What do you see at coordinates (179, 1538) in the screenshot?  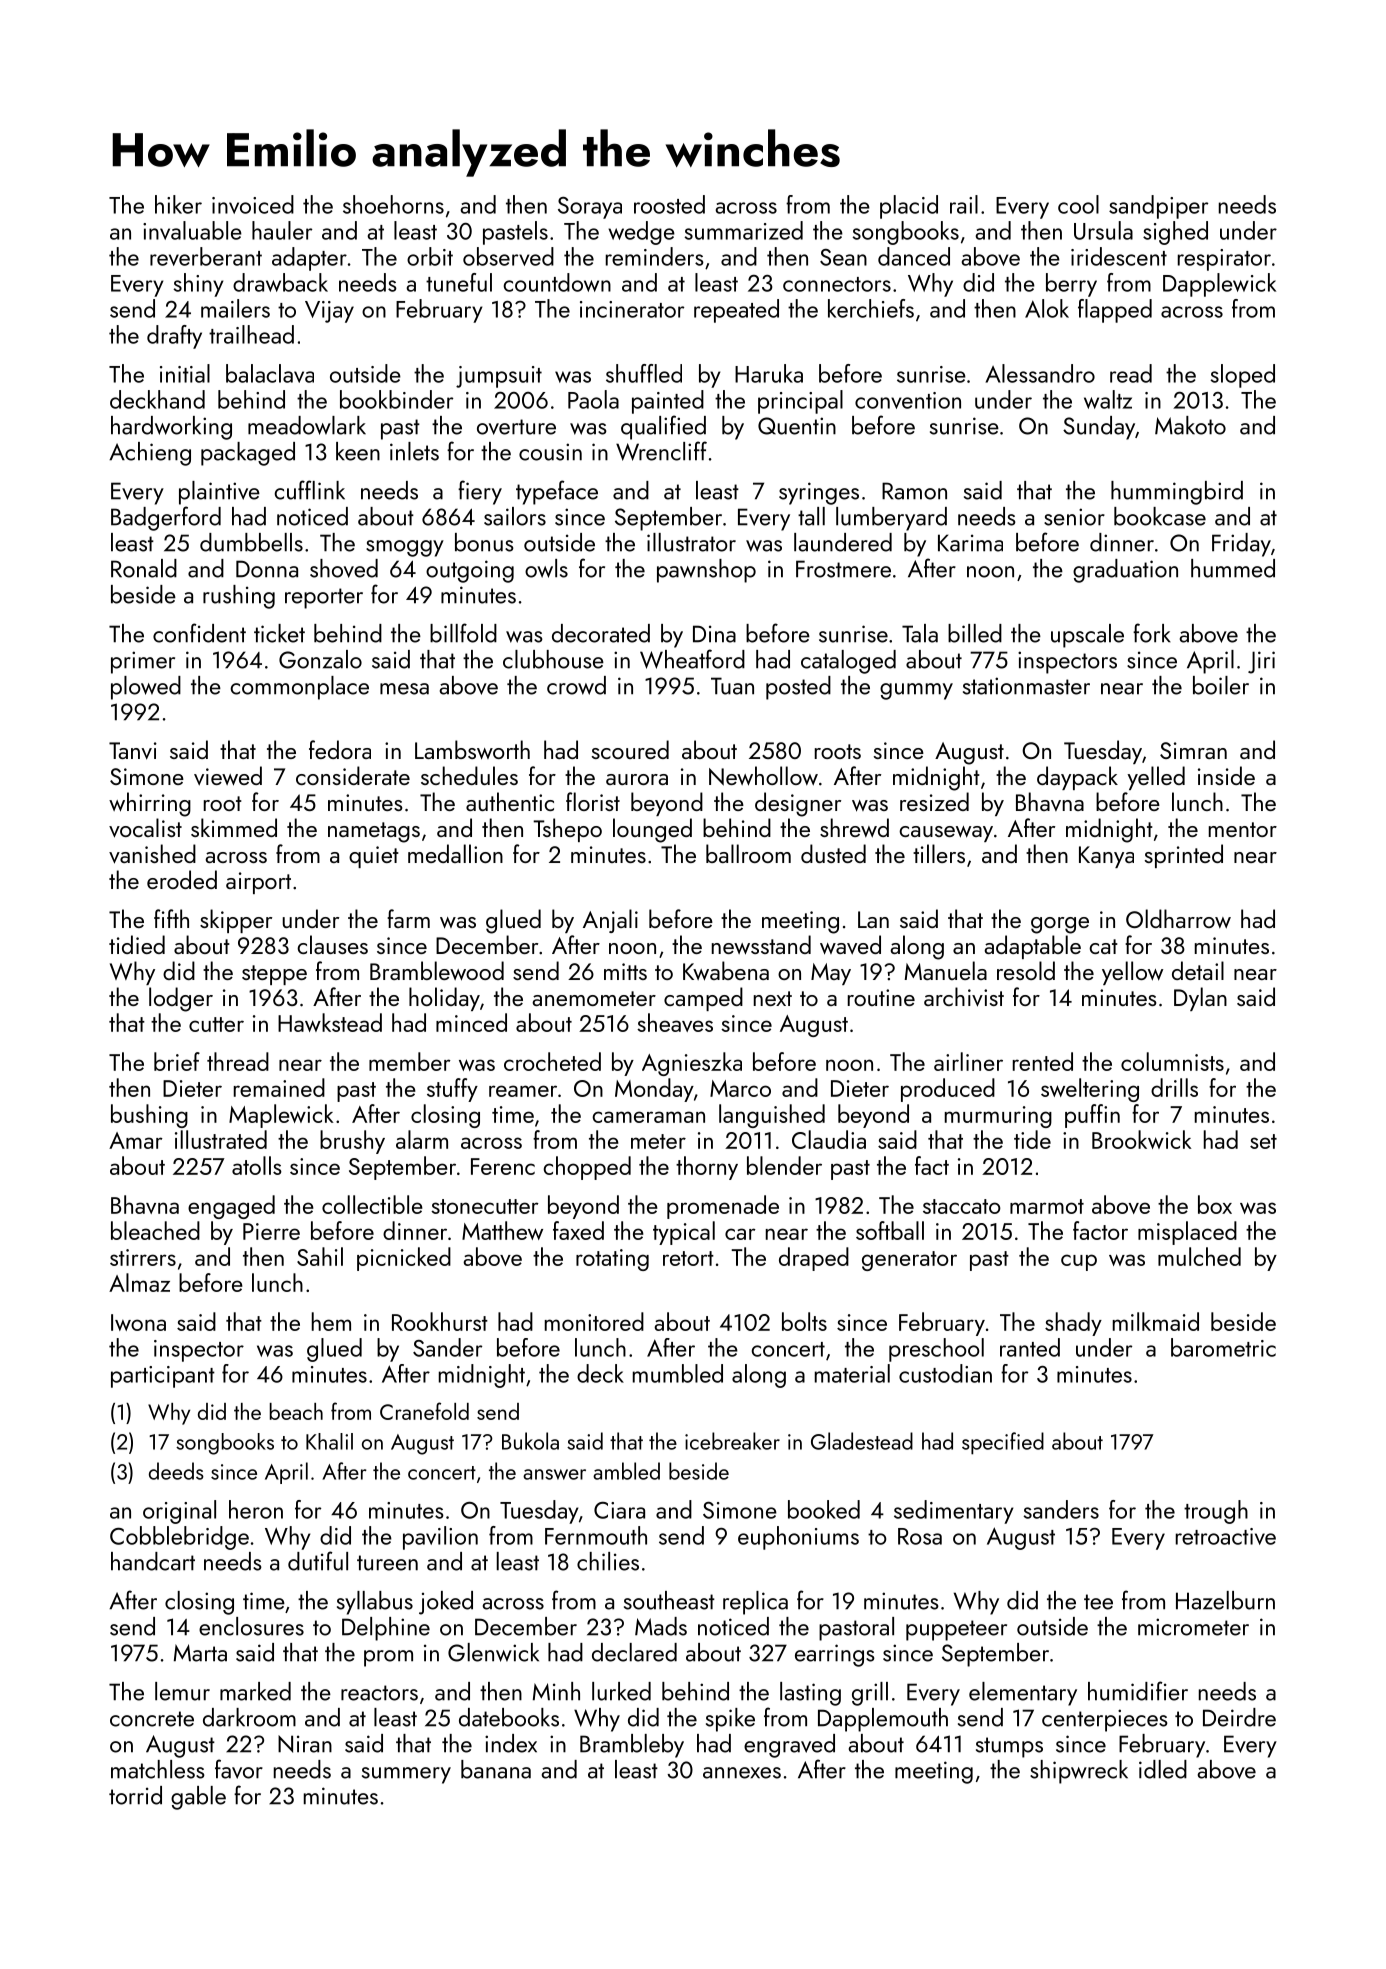 I see `Cobblebridge` at bounding box center [179, 1538].
